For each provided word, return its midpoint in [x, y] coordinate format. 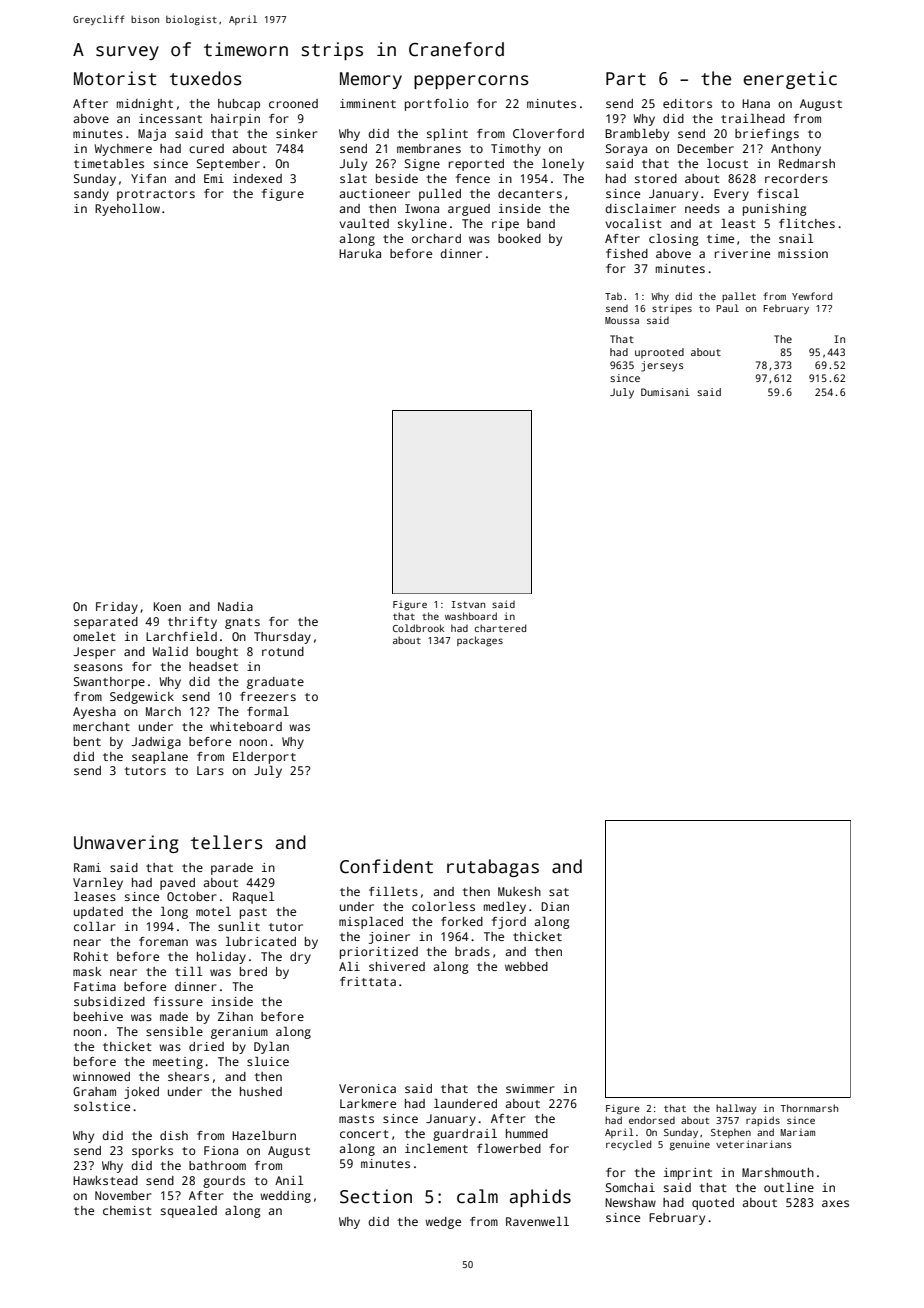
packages [480, 641]
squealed [189, 1212]
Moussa [622, 320]
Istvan [468, 604]
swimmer [530, 1088]
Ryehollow [127, 210]
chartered [500, 628]
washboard [471, 616]
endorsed [652, 1120]
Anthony [796, 150]
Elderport [264, 758]
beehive [98, 1016]
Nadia [235, 606]
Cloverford [548, 133]
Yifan [148, 178]
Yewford [812, 296]
